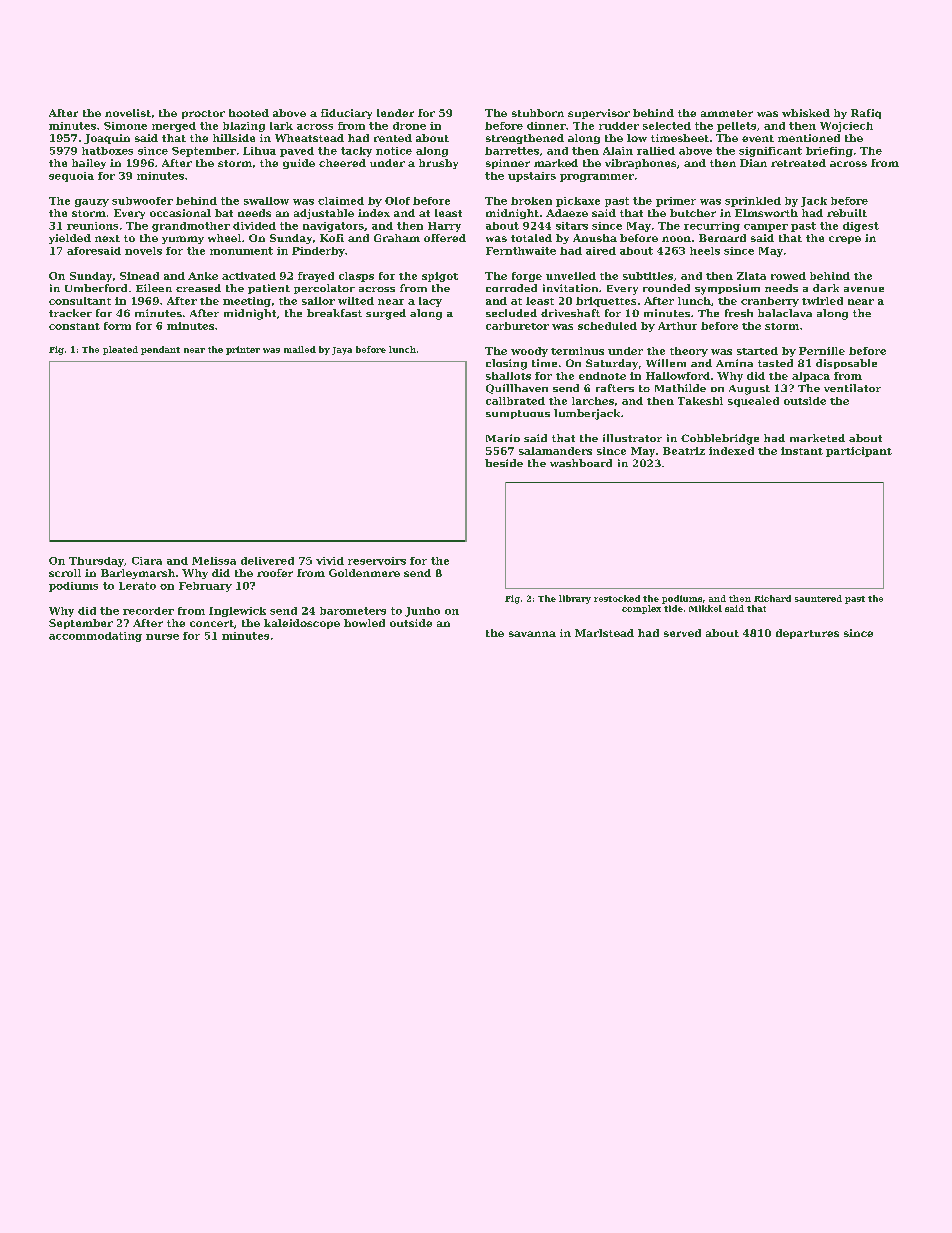  Describe the element at coordinates (395, 113) in the screenshot. I see `lender` at that location.
